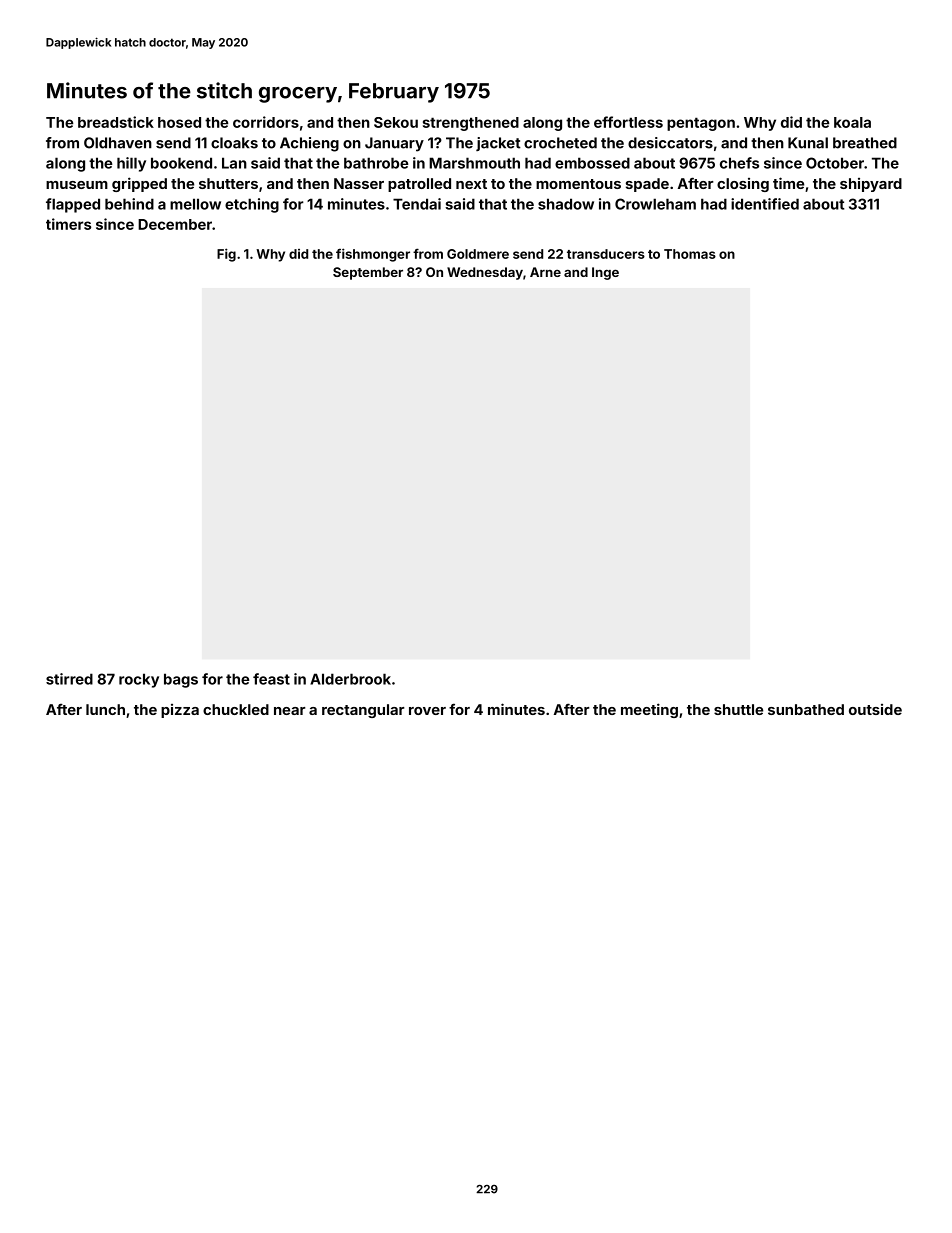  What do you see at coordinates (350, 679) in the page?
I see `Alderbrook` at bounding box center [350, 679].
